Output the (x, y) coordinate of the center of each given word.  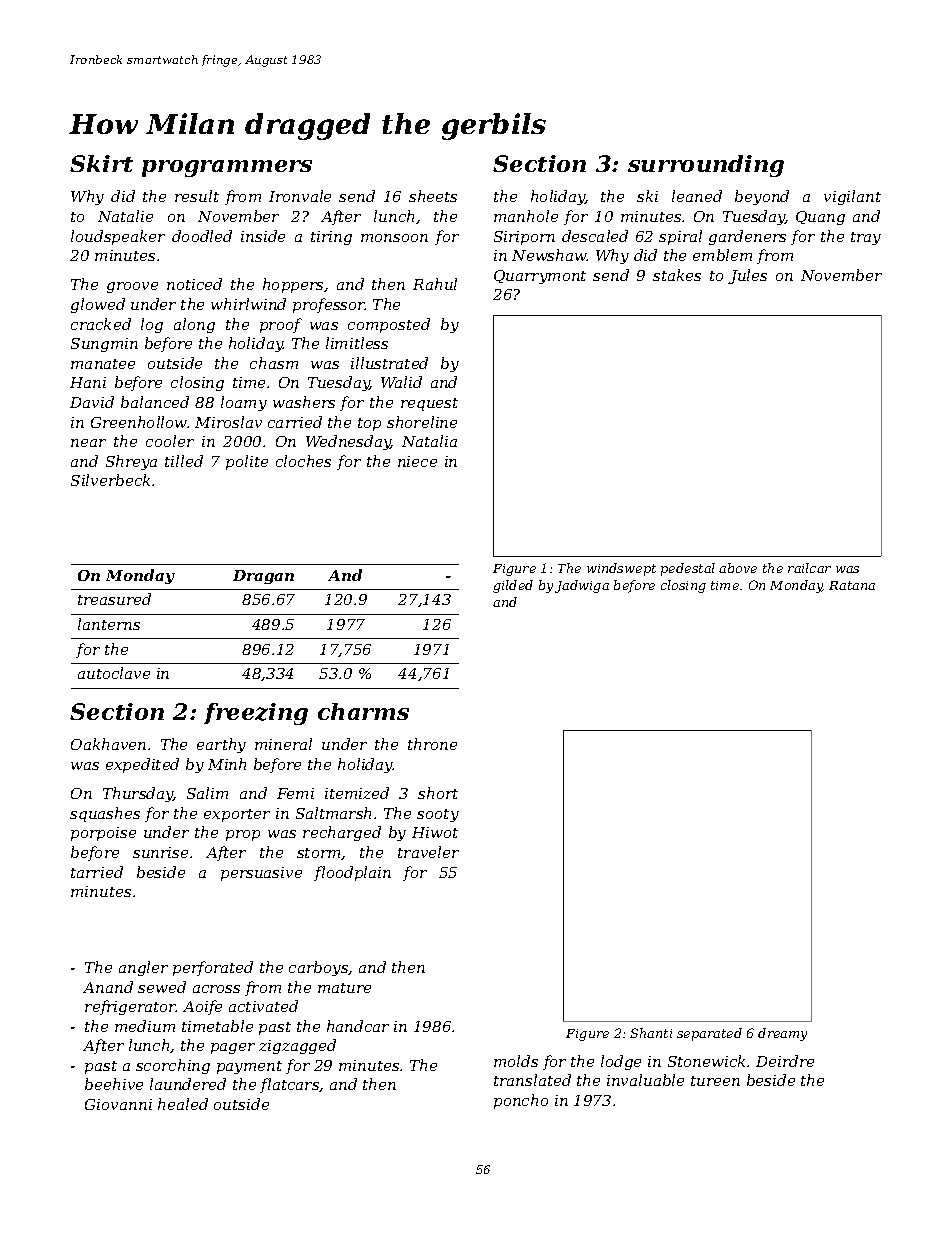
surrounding (706, 166)
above (738, 568)
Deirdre (785, 1061)
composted (389, 325)
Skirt (101, 163)
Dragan (263, 577)
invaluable (645, 1080)
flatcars (290, 1085)
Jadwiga (582, 586)
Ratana (852, 585)
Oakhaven (108, 744)
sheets (433, 196)
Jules (747, 276)
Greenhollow (139, 422)
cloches (303, 461)
